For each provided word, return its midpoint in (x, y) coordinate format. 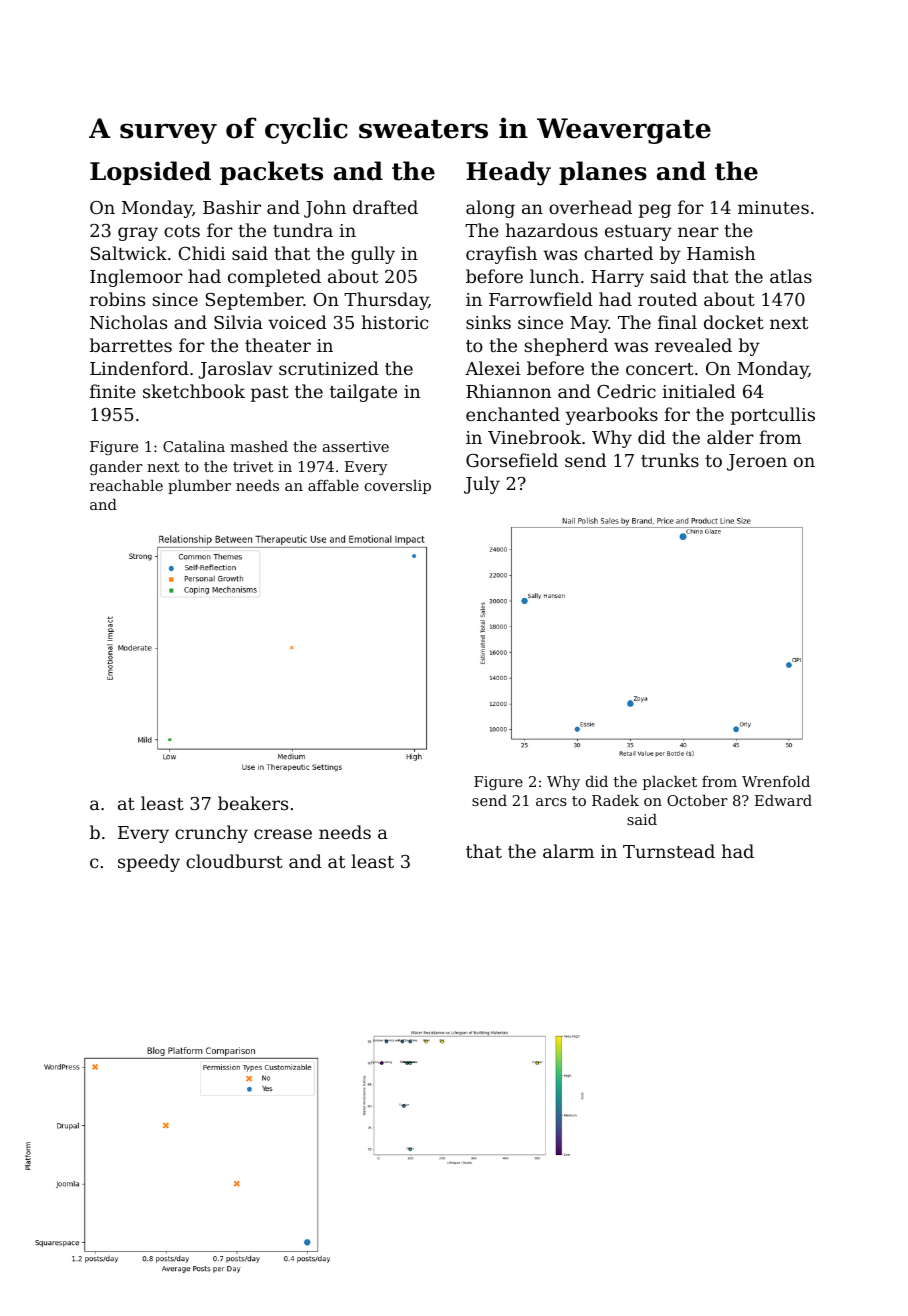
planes (603, 173)
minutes (773, 207)
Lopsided (150, 173)
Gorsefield (512, 460)
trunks (670, 460)
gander (116, 468)
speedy (149, 863)
